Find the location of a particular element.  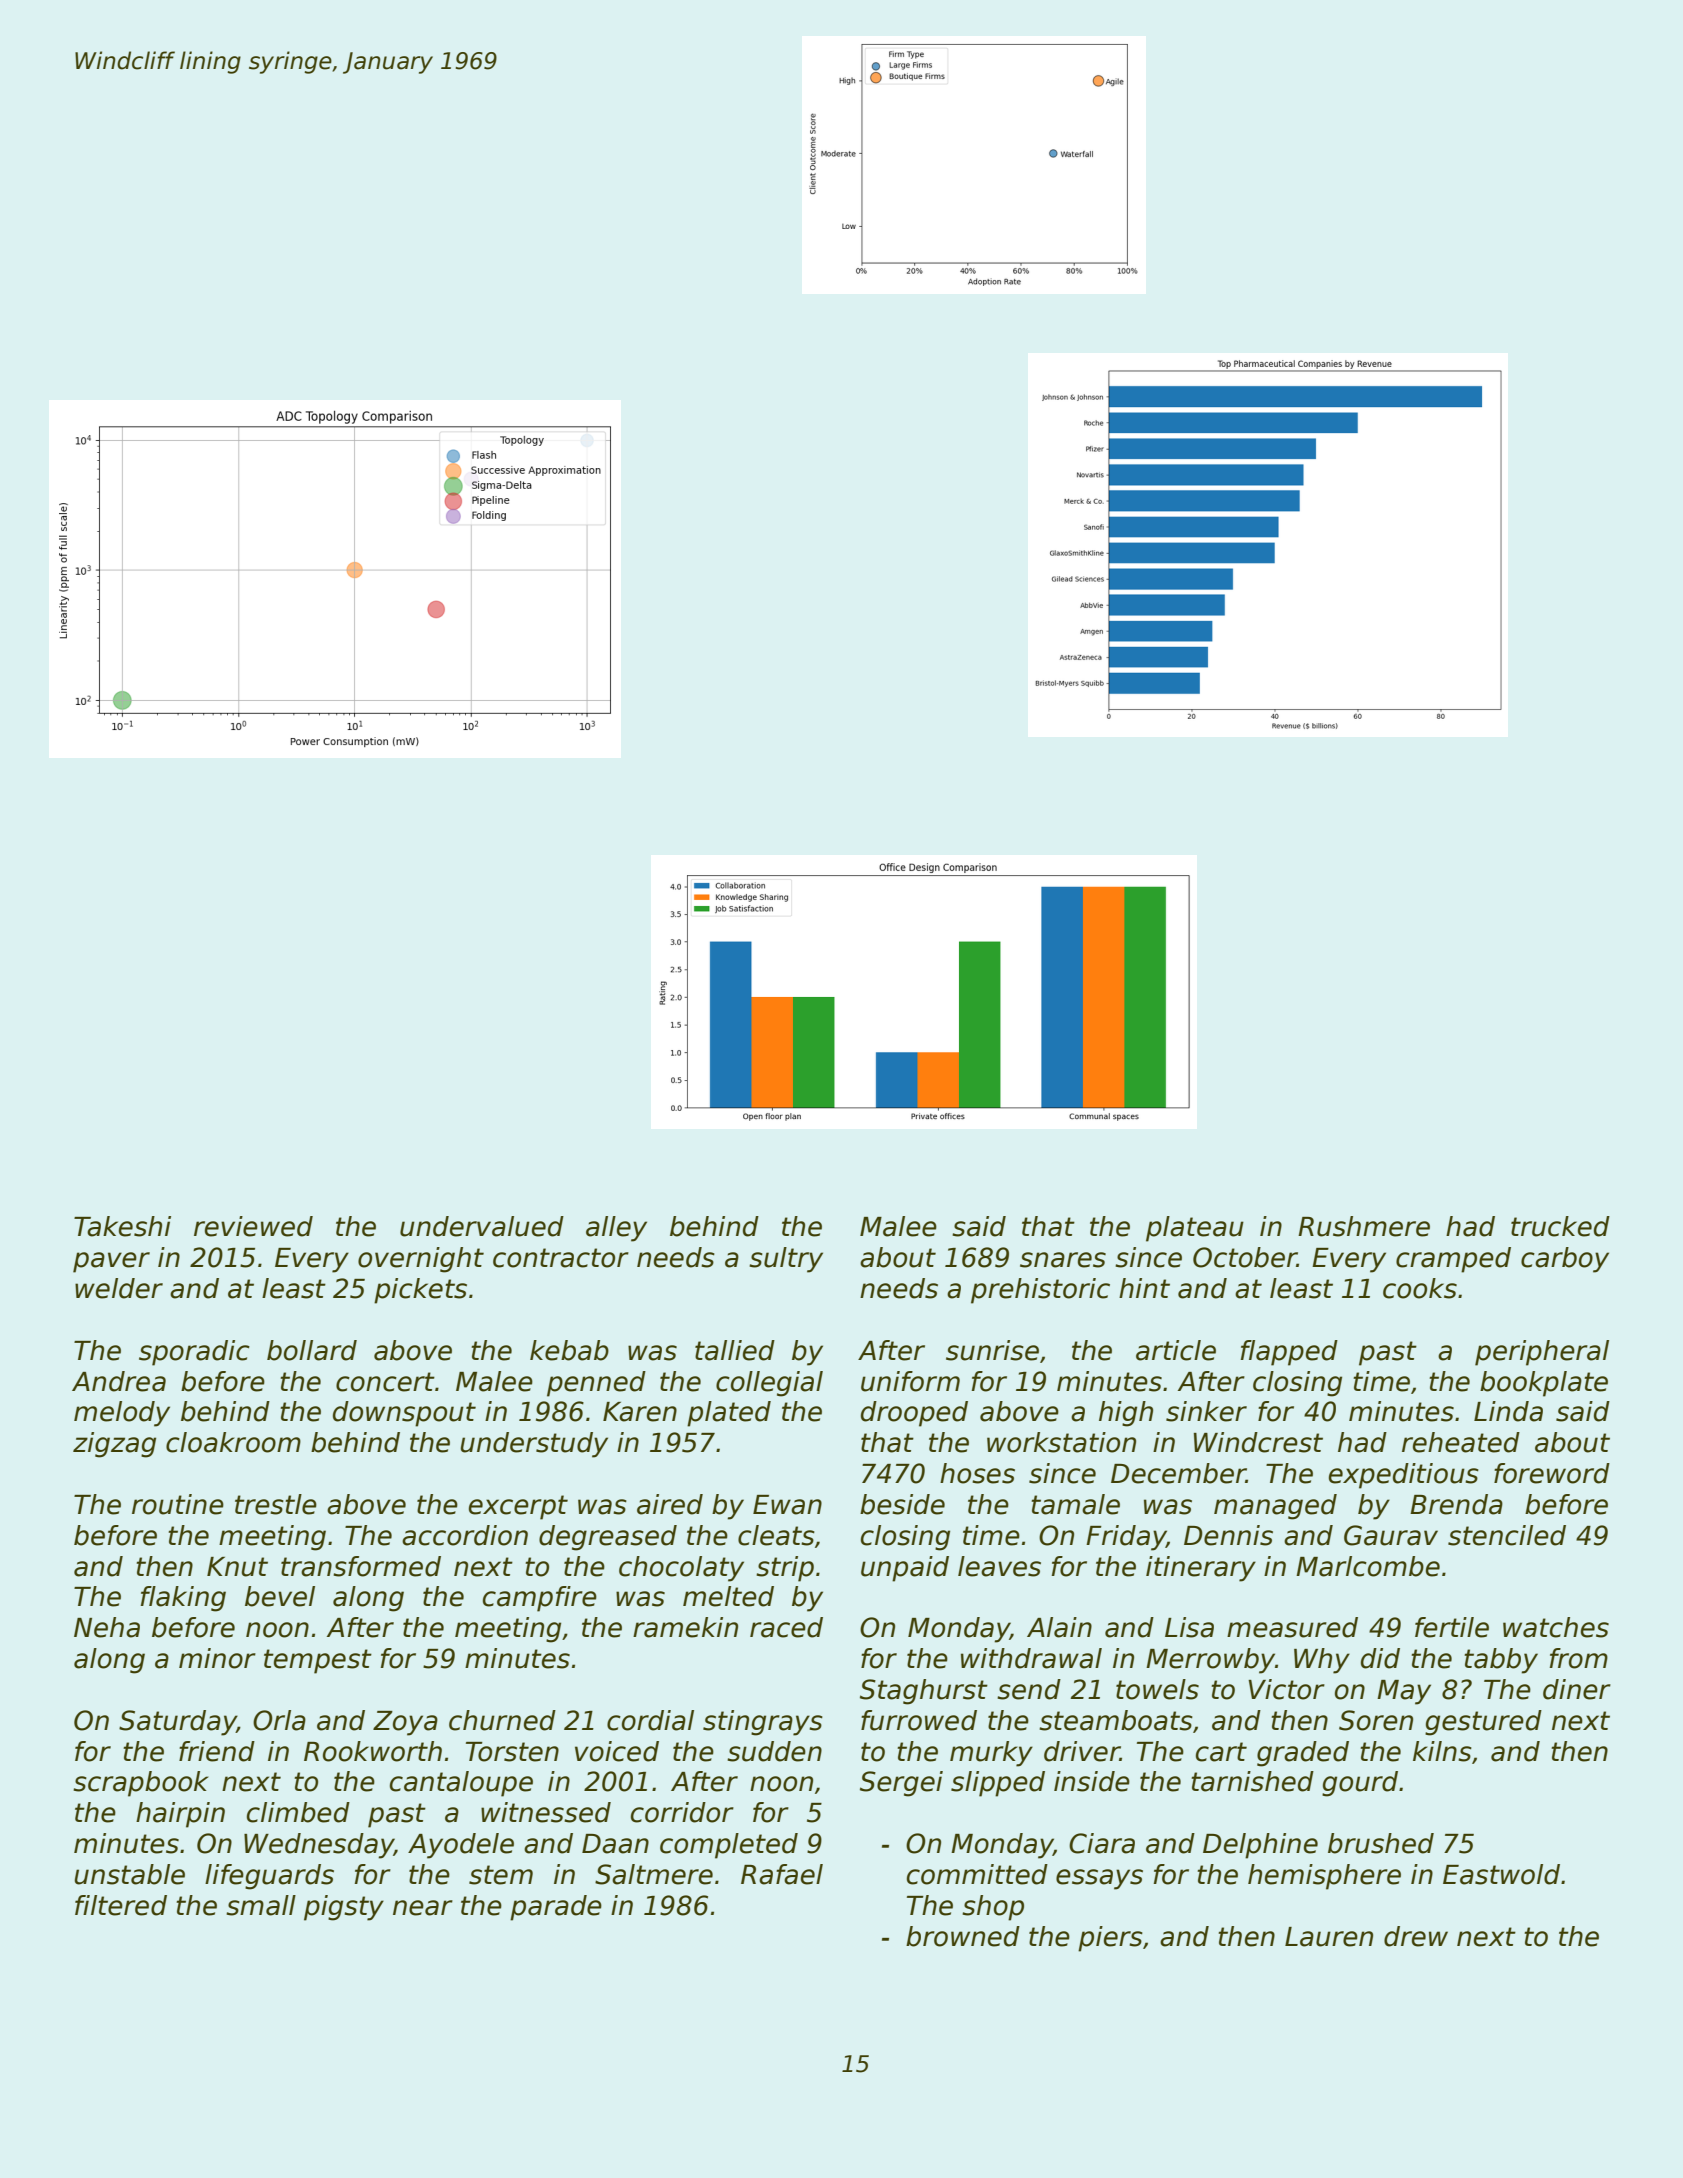

filtered is located at coordinates (121, 1905).
